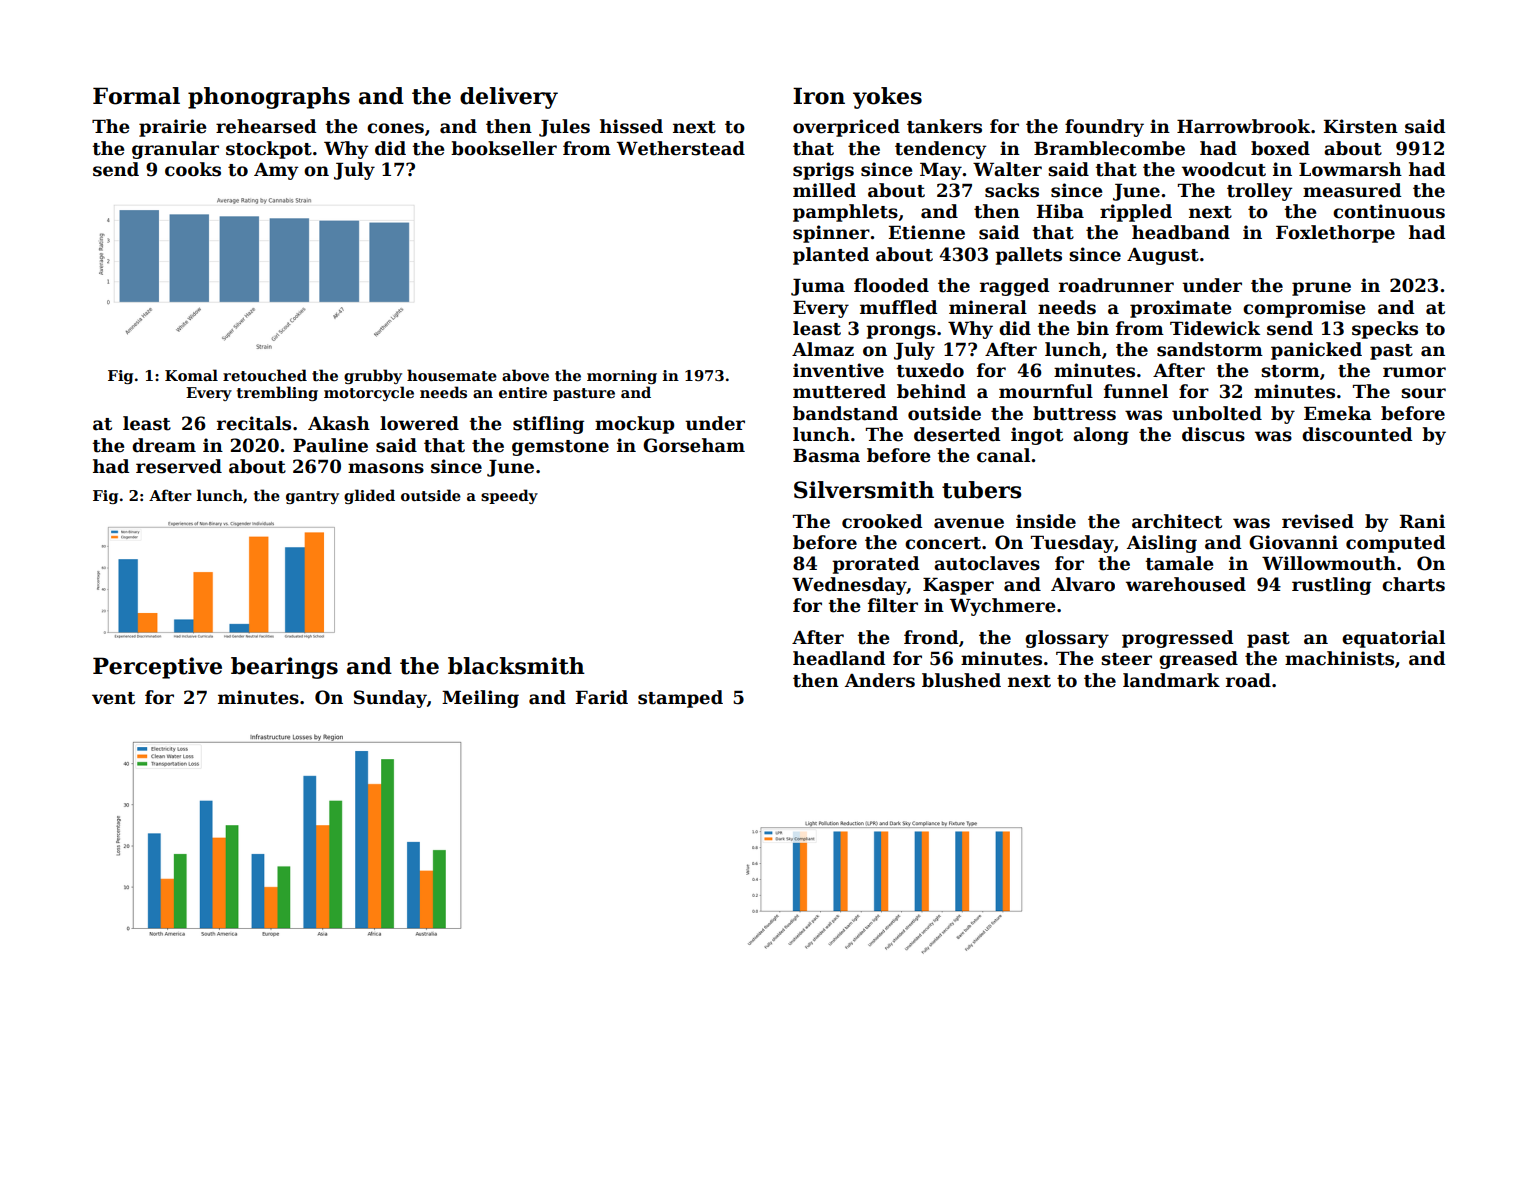  What do you see at coordinates (276, 171) in the screenshot?
I see `Amy` at bounding box center [276, 171].
